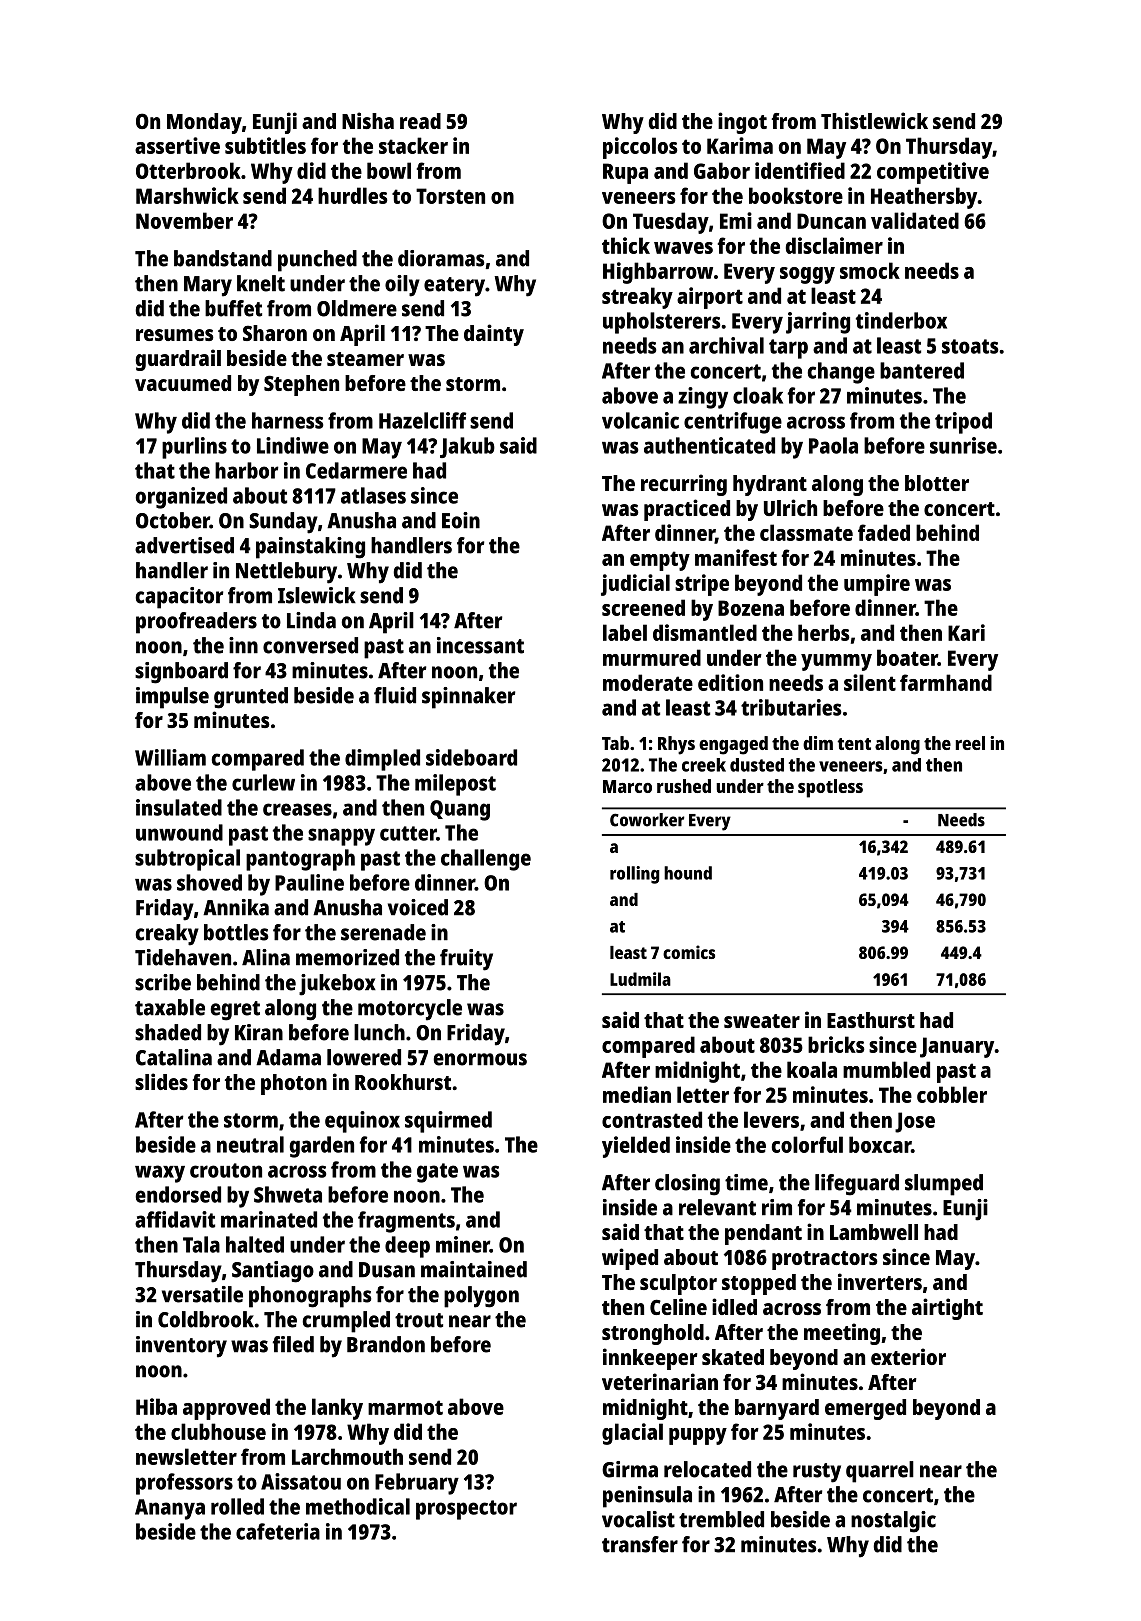 This document has width=1141, height=1621. Describe the element at coordinates (636, 1147) in the document. I see `yielded` at that location.
